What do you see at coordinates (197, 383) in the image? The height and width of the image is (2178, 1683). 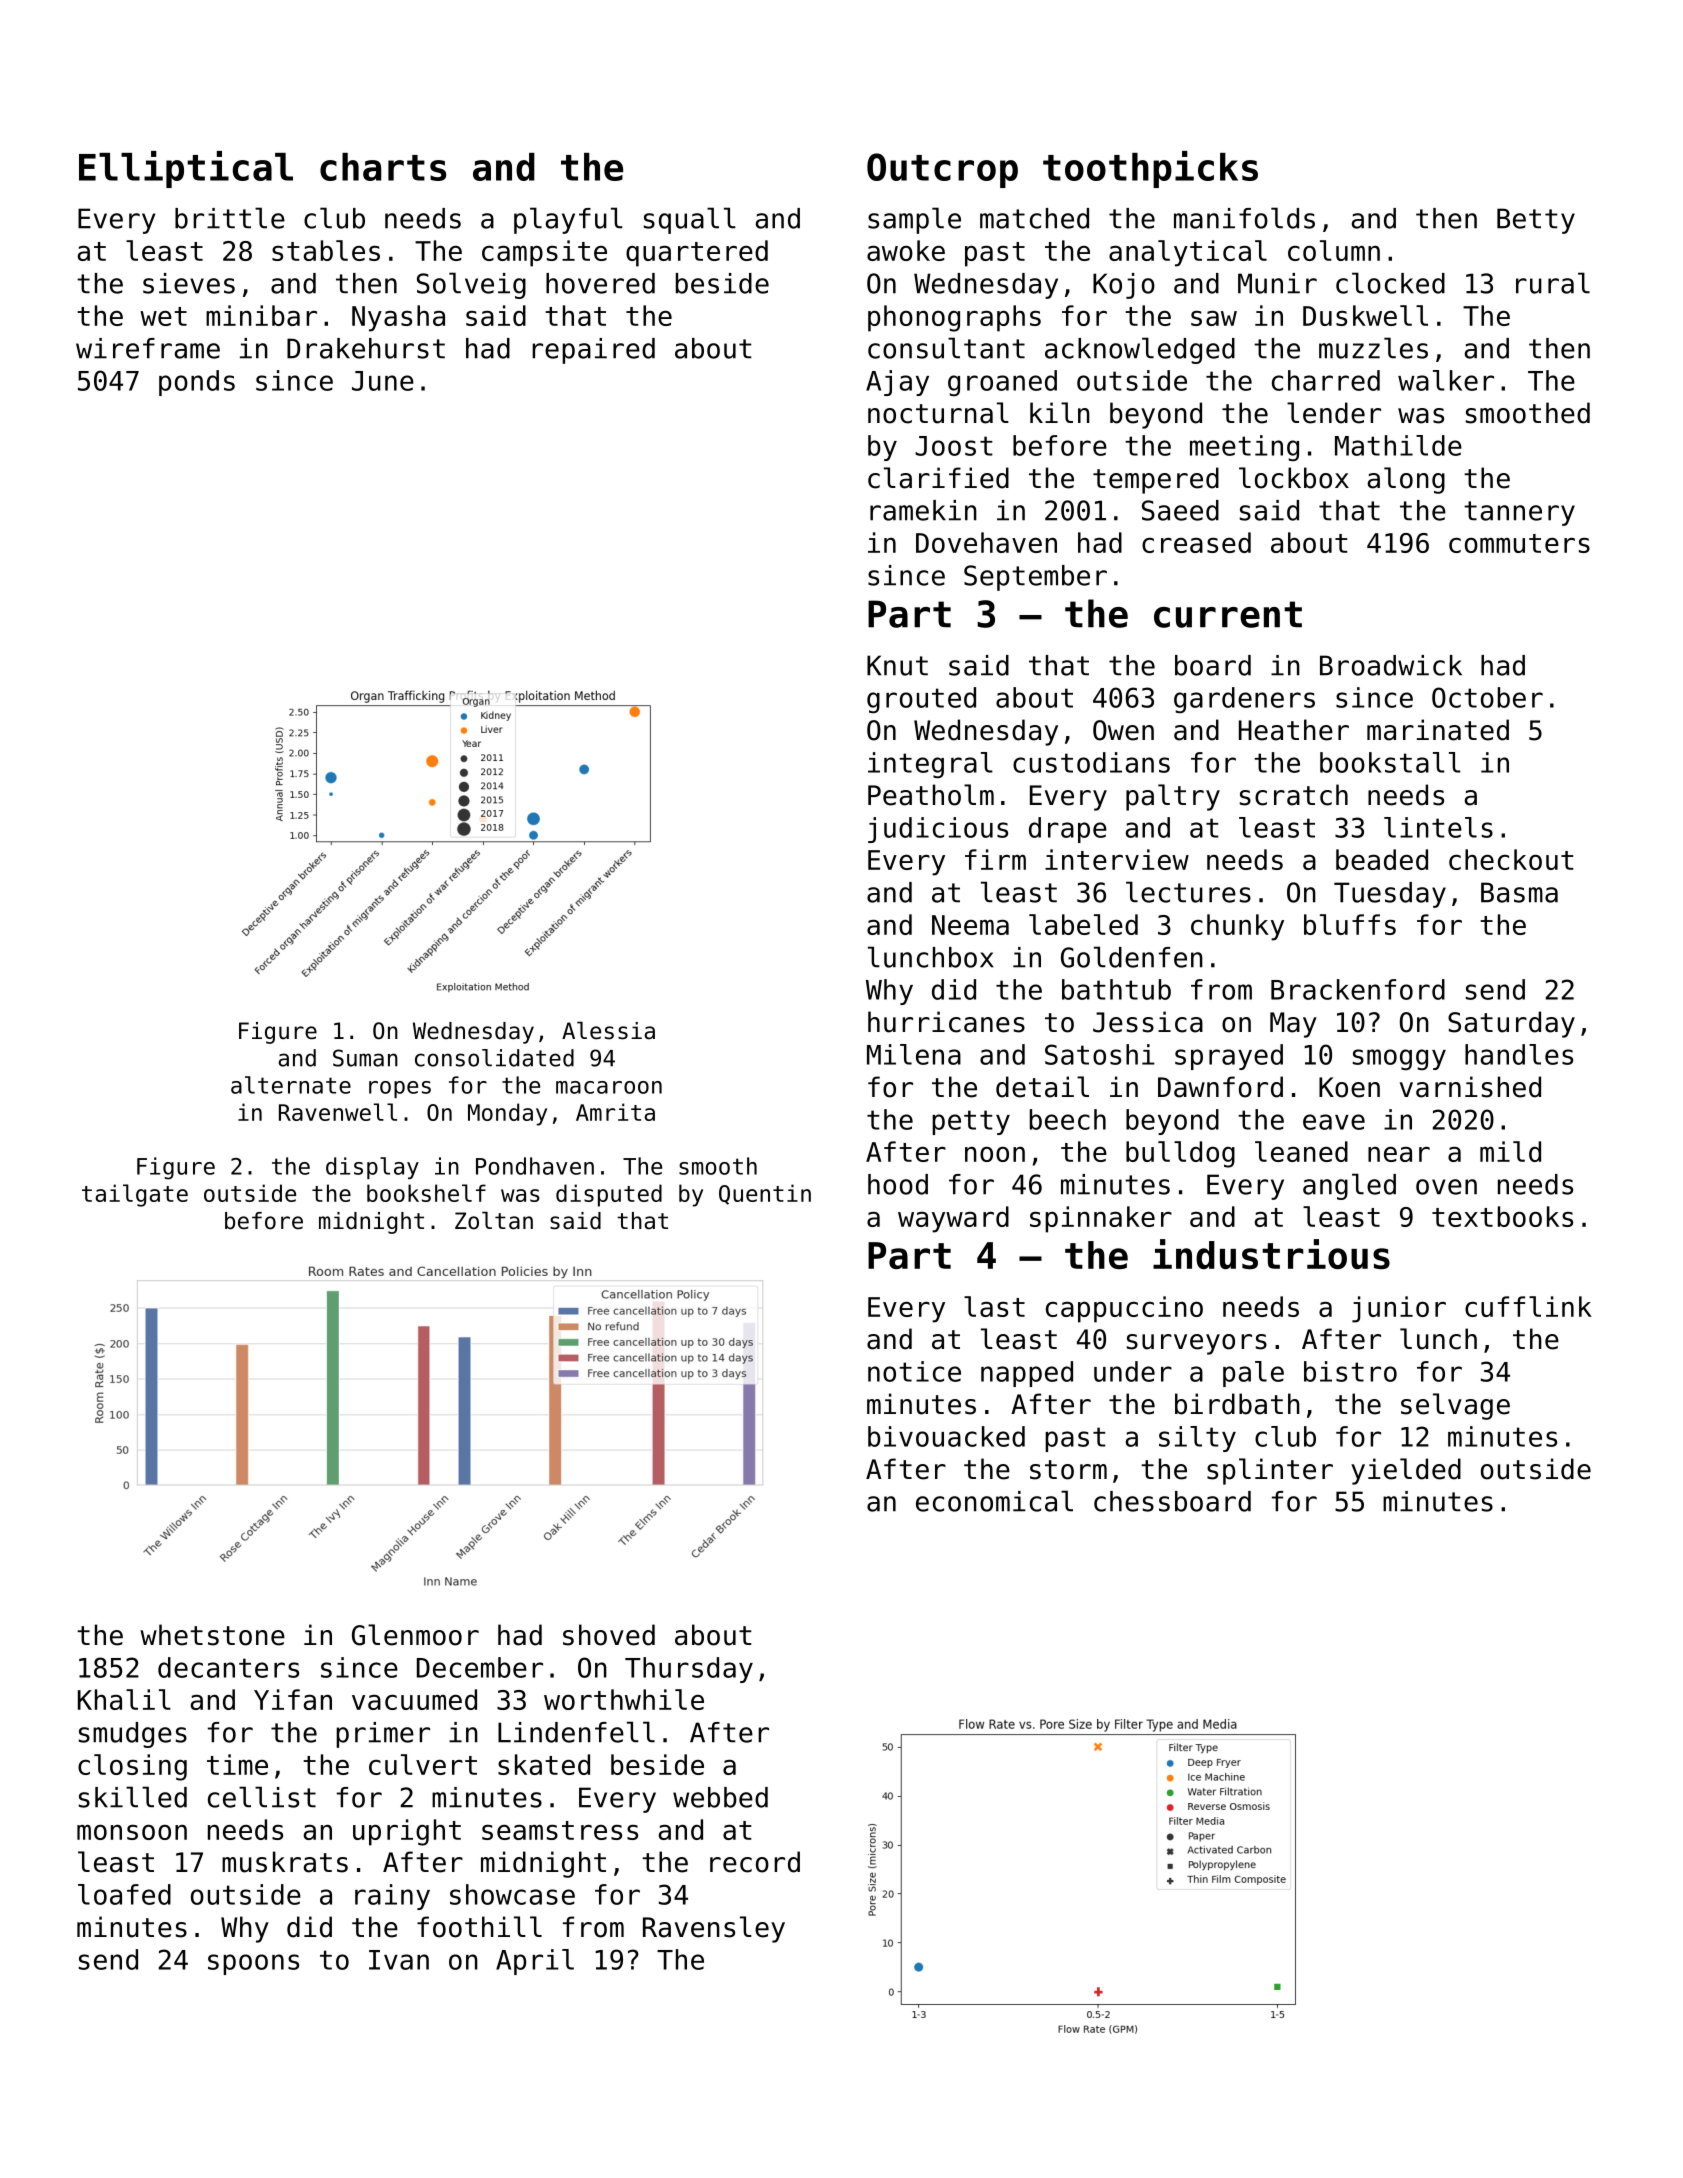 I see `ponds` at bounding box center [197, 383].
